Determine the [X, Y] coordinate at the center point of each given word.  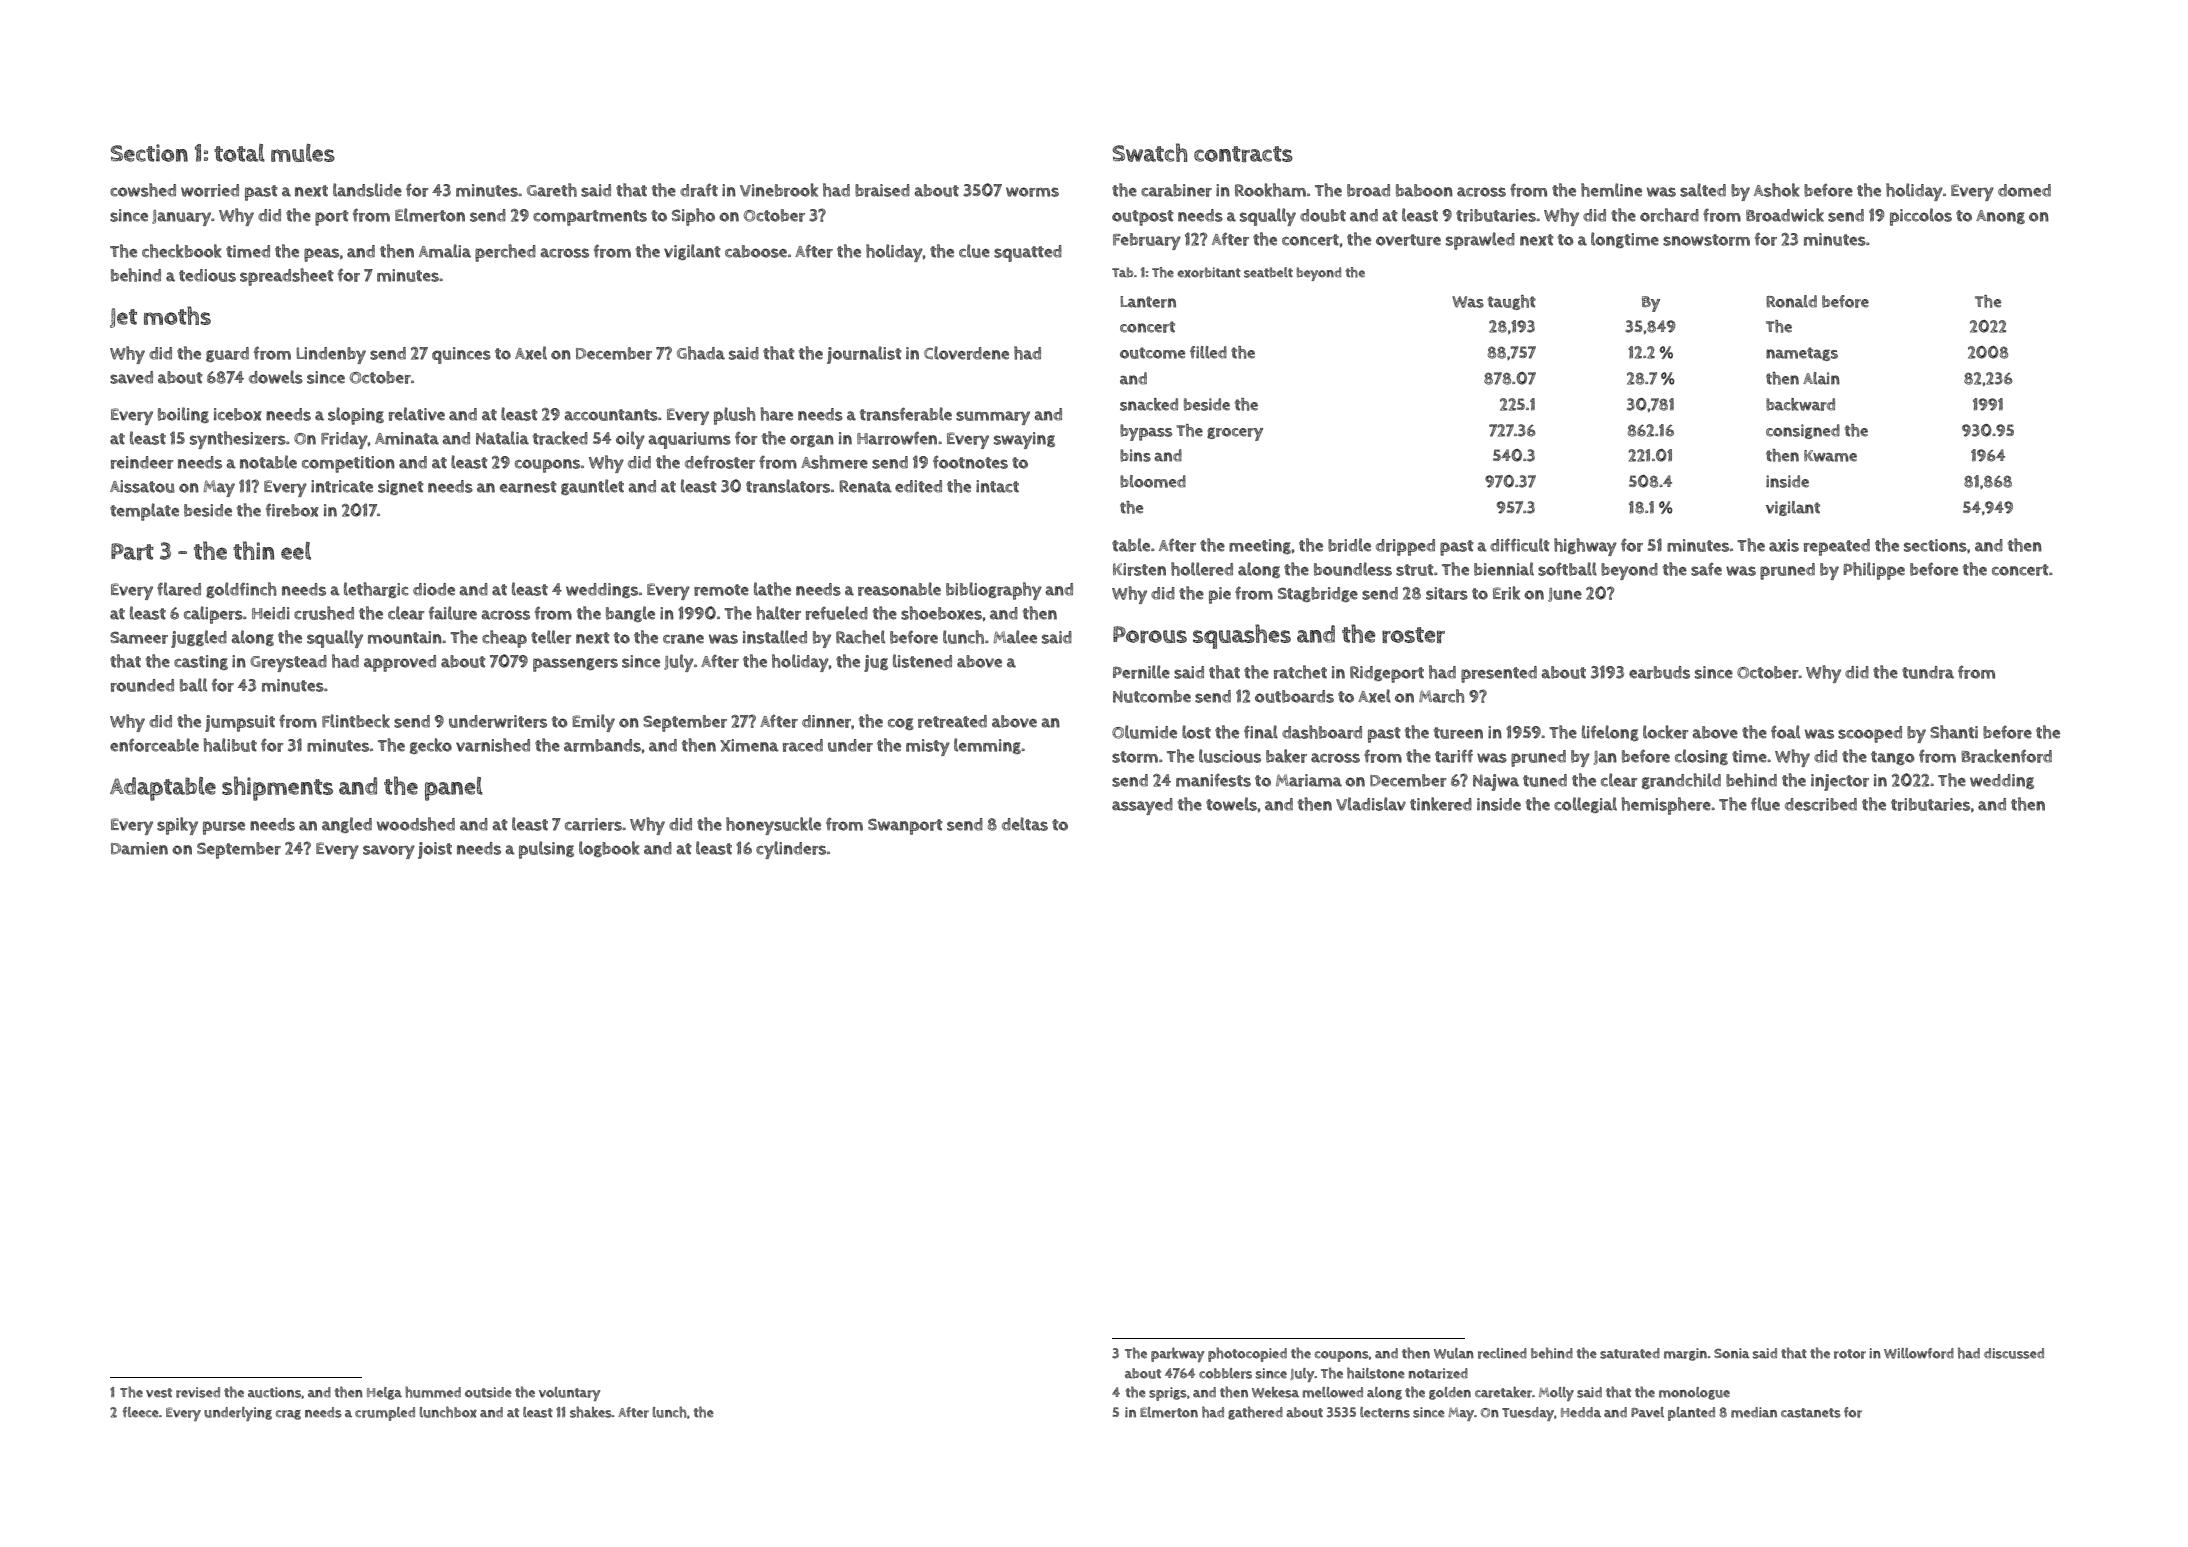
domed [2024, 190]
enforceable [154, 745]
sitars [1447, 593]
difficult [1520, 545]
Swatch [1150, 152]
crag [288, 1415]
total [239, 153]
